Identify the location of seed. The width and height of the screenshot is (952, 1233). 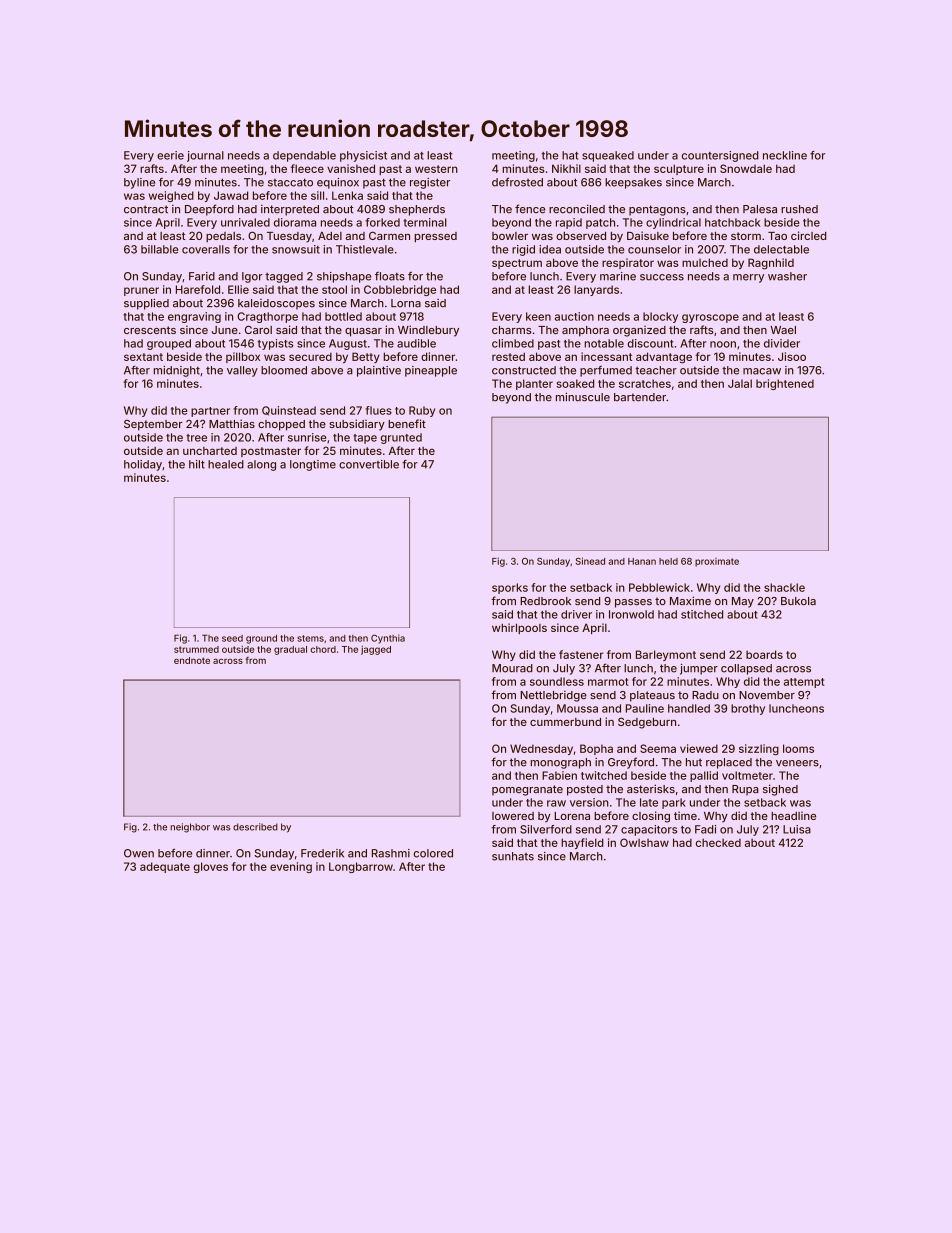
(232, 638).
